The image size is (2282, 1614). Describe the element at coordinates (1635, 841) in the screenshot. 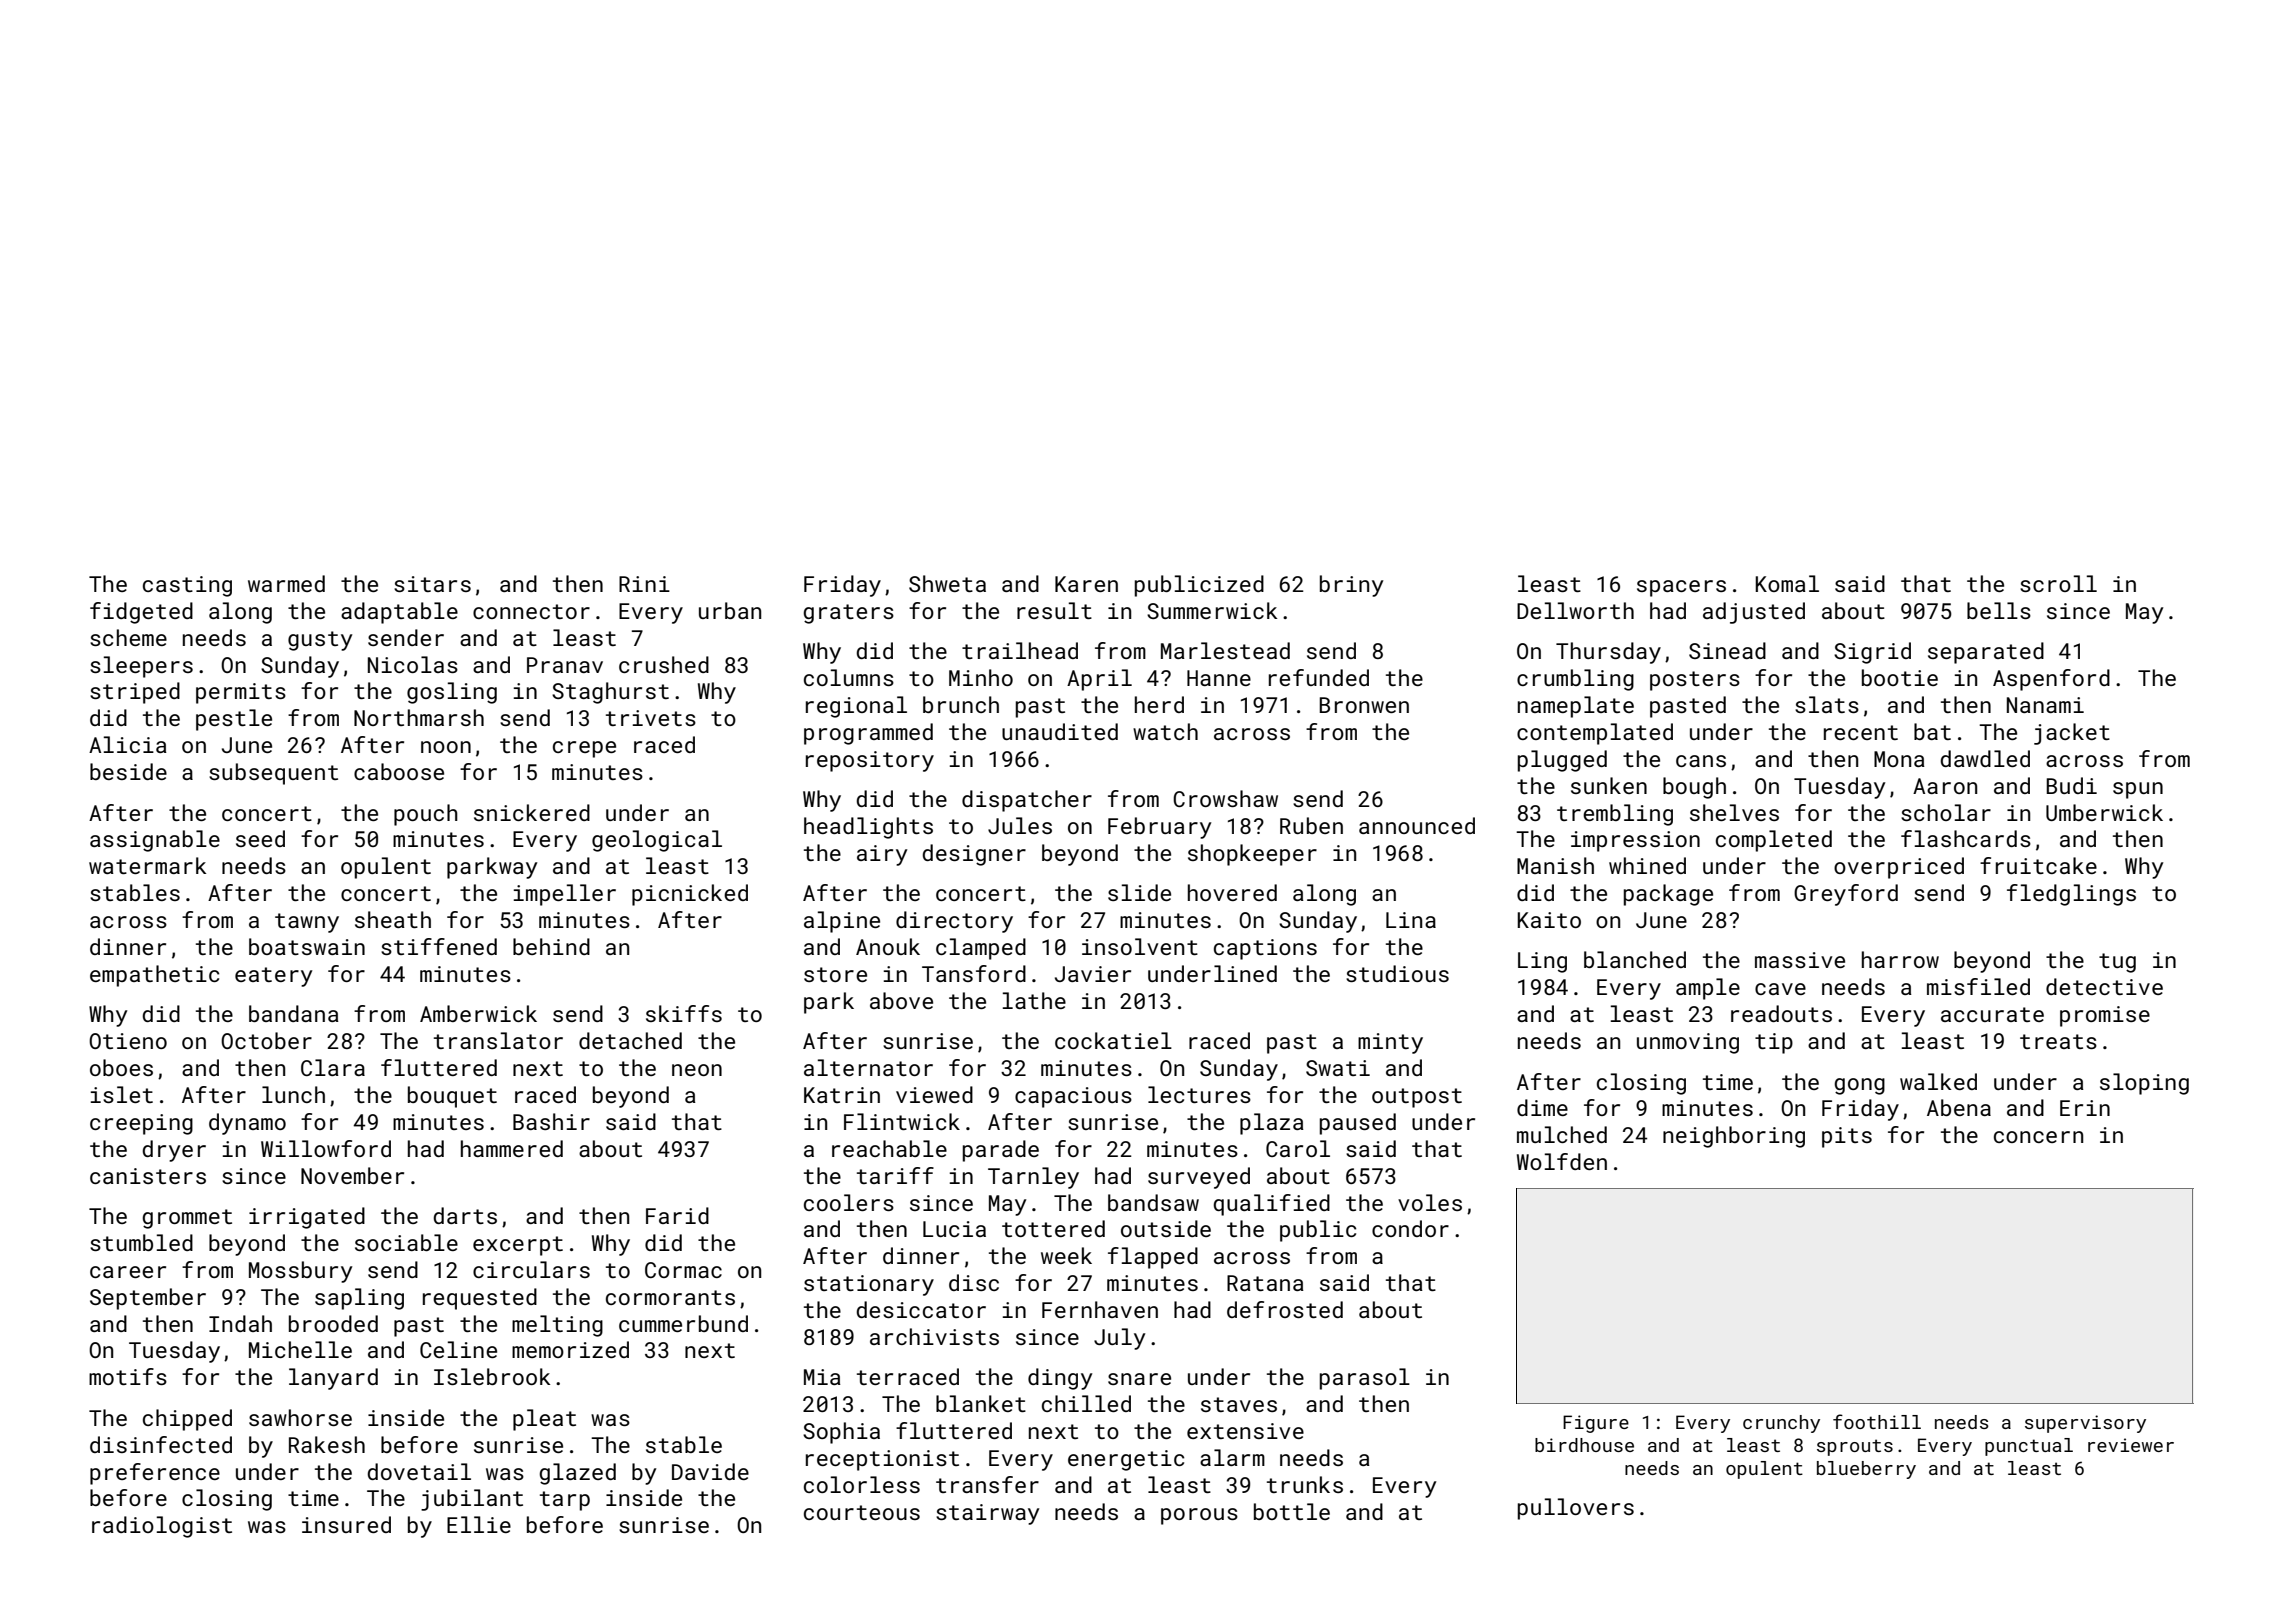

I see `impression` at that location.
